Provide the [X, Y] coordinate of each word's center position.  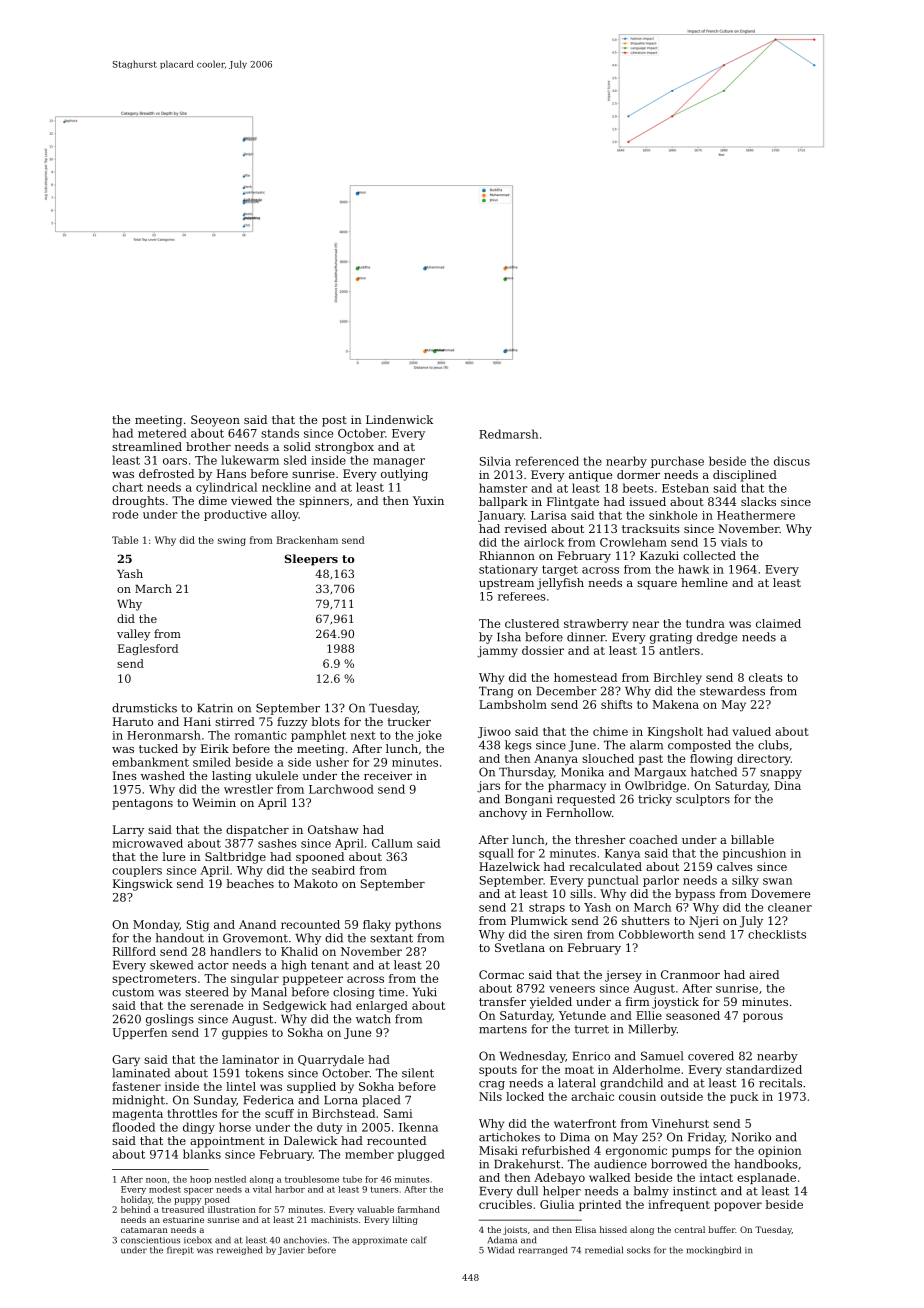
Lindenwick [399, 419]
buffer [722, 1229]
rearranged [543, 1250]
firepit [180, 1250]
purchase [677, 462]
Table [125, 540]
